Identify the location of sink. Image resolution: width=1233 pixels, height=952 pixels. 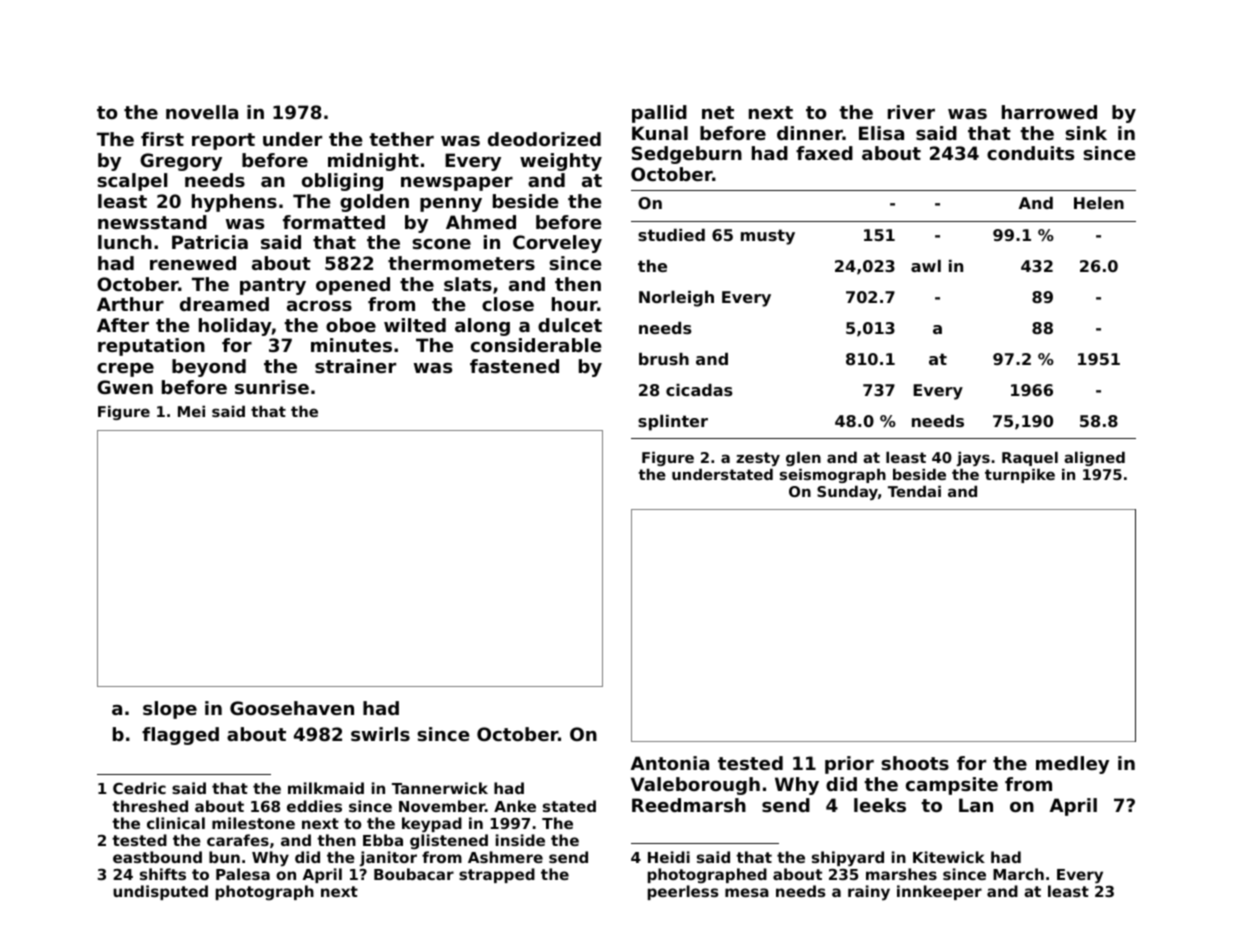
(1086, 133).
